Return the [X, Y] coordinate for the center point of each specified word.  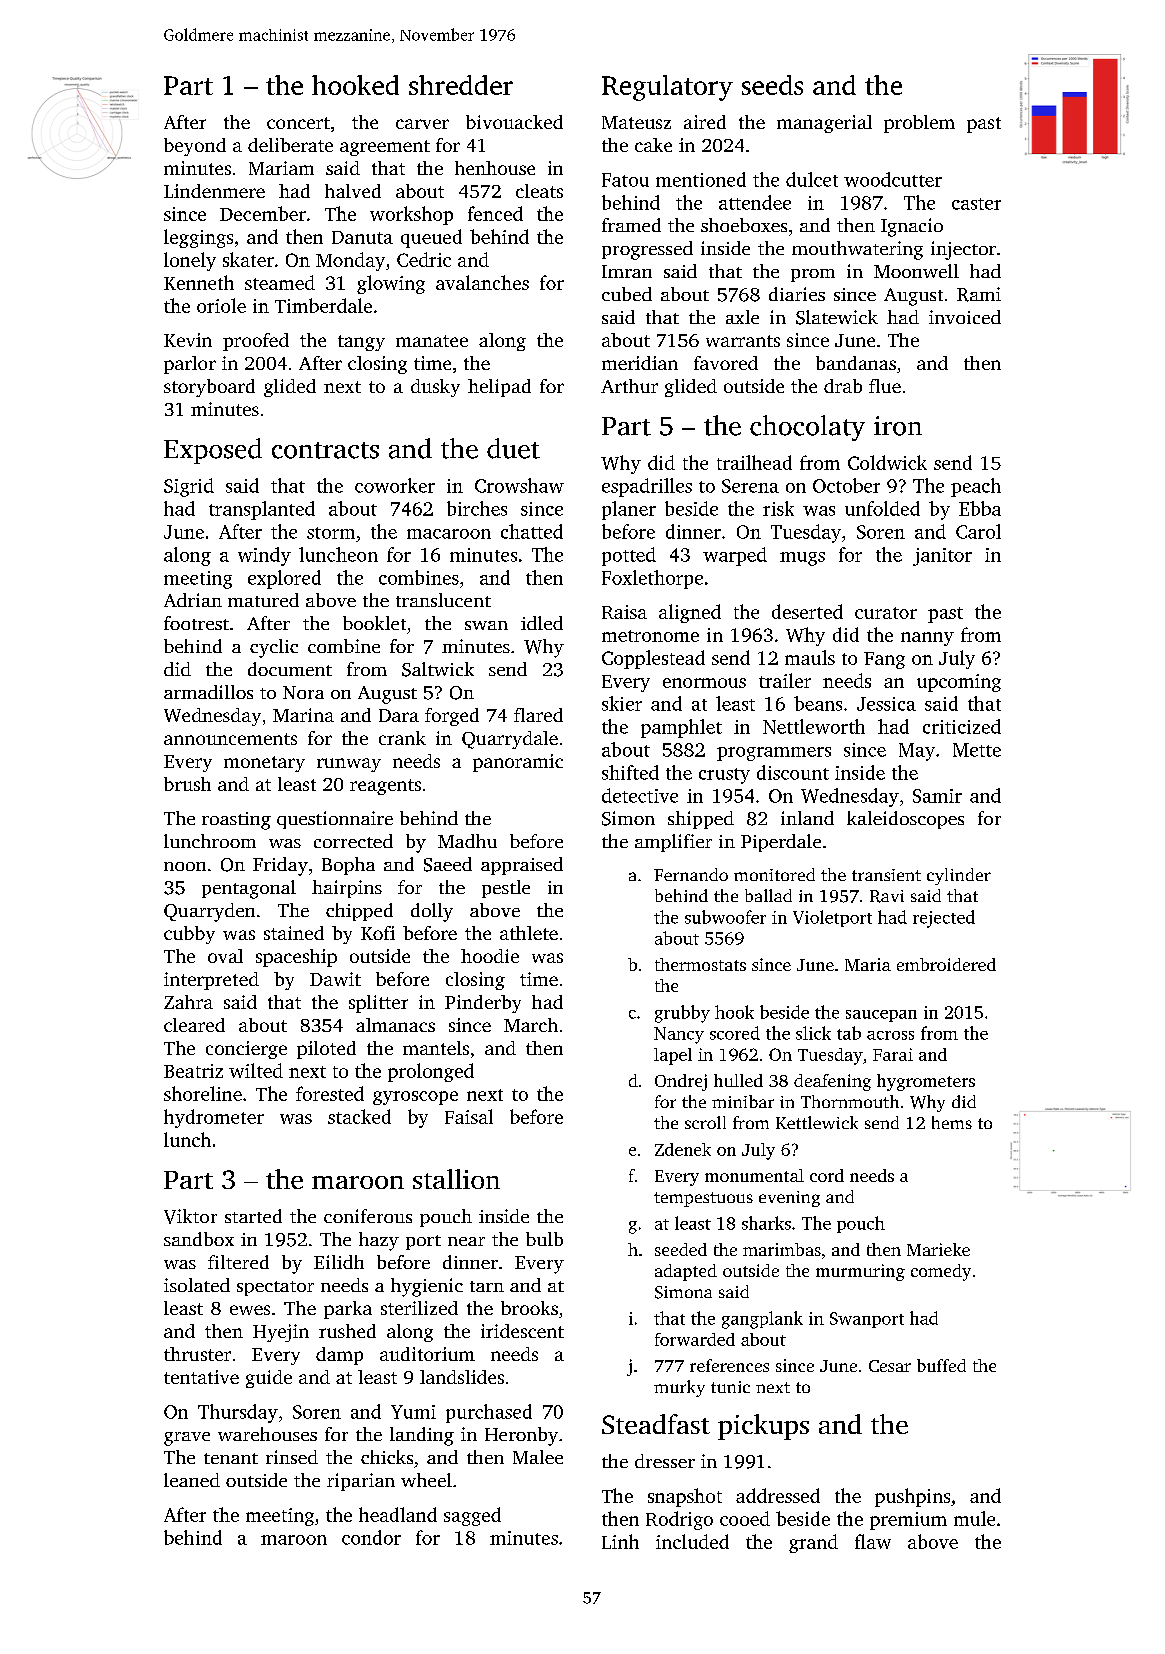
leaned [192, 1480]
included [692, 1541]
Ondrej [681, 1082]
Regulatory [667, 88]
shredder [461, 85]
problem [919, 124]
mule [974, 1518]
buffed [941, 1365]
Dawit [335, 979]
